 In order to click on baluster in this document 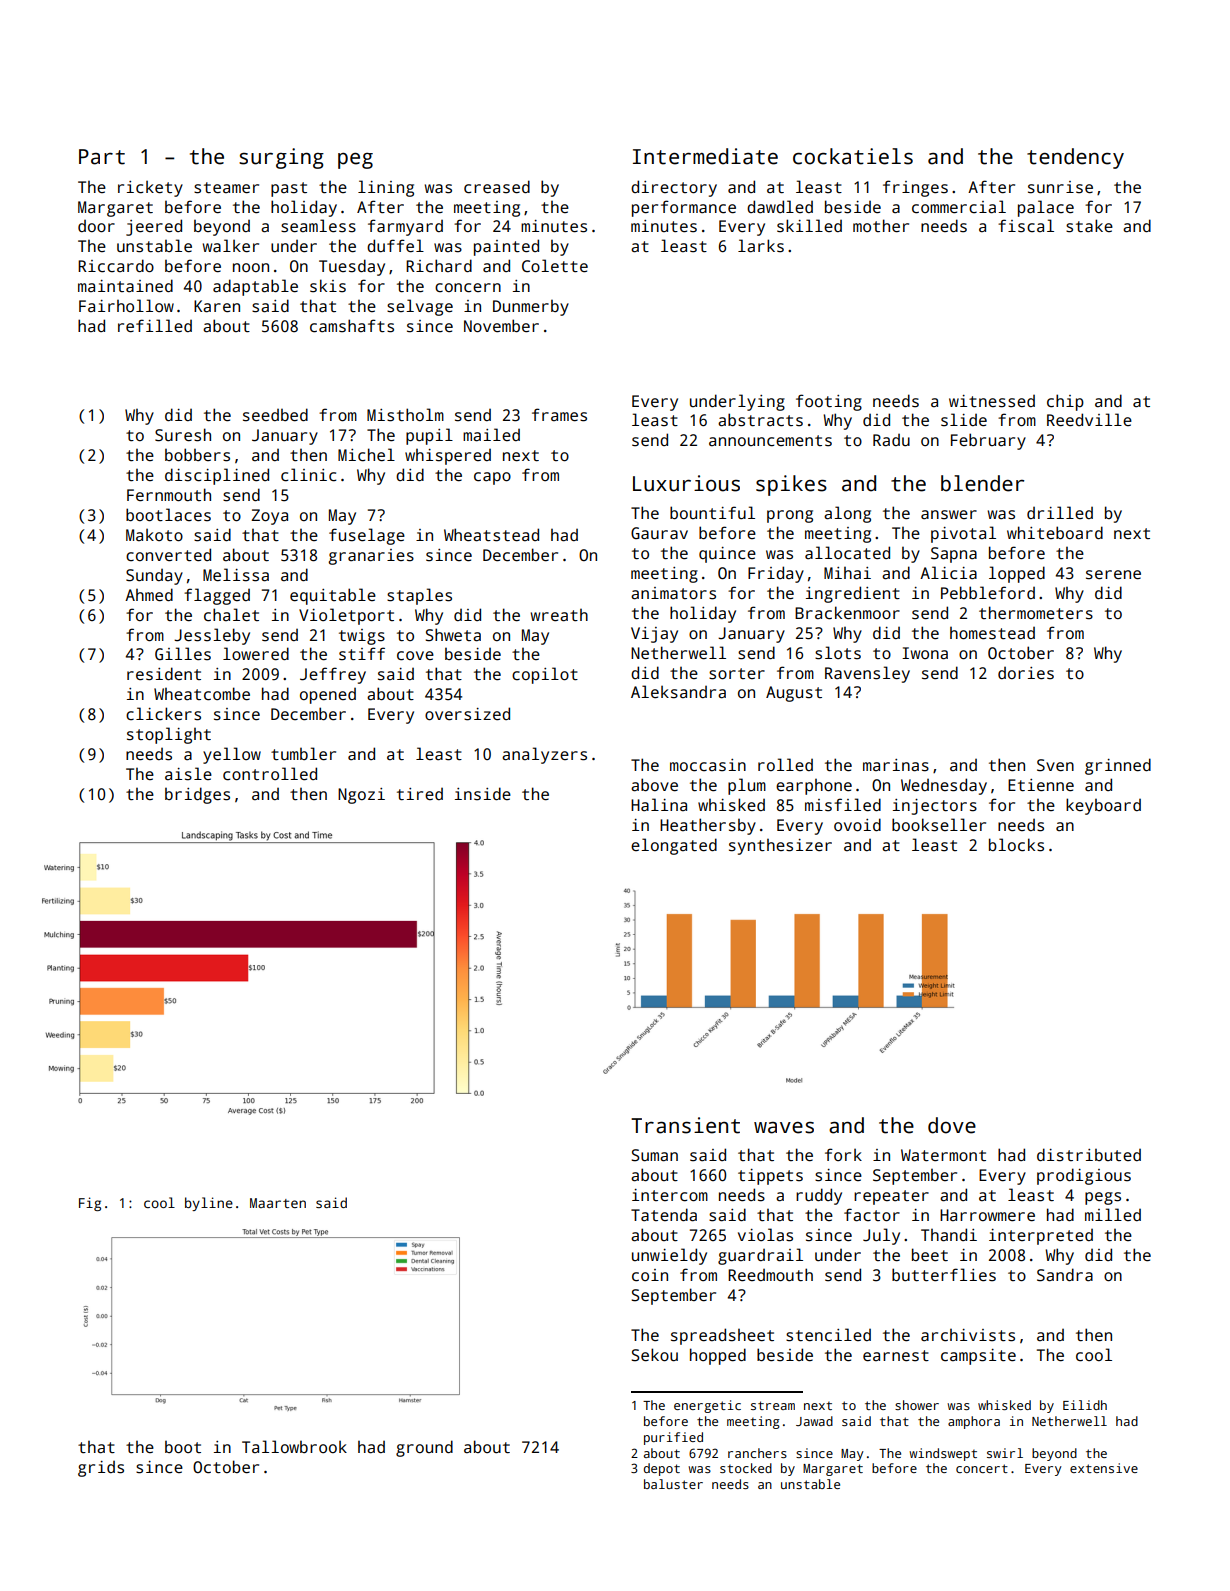, I will do `click(673, 1484)`.
